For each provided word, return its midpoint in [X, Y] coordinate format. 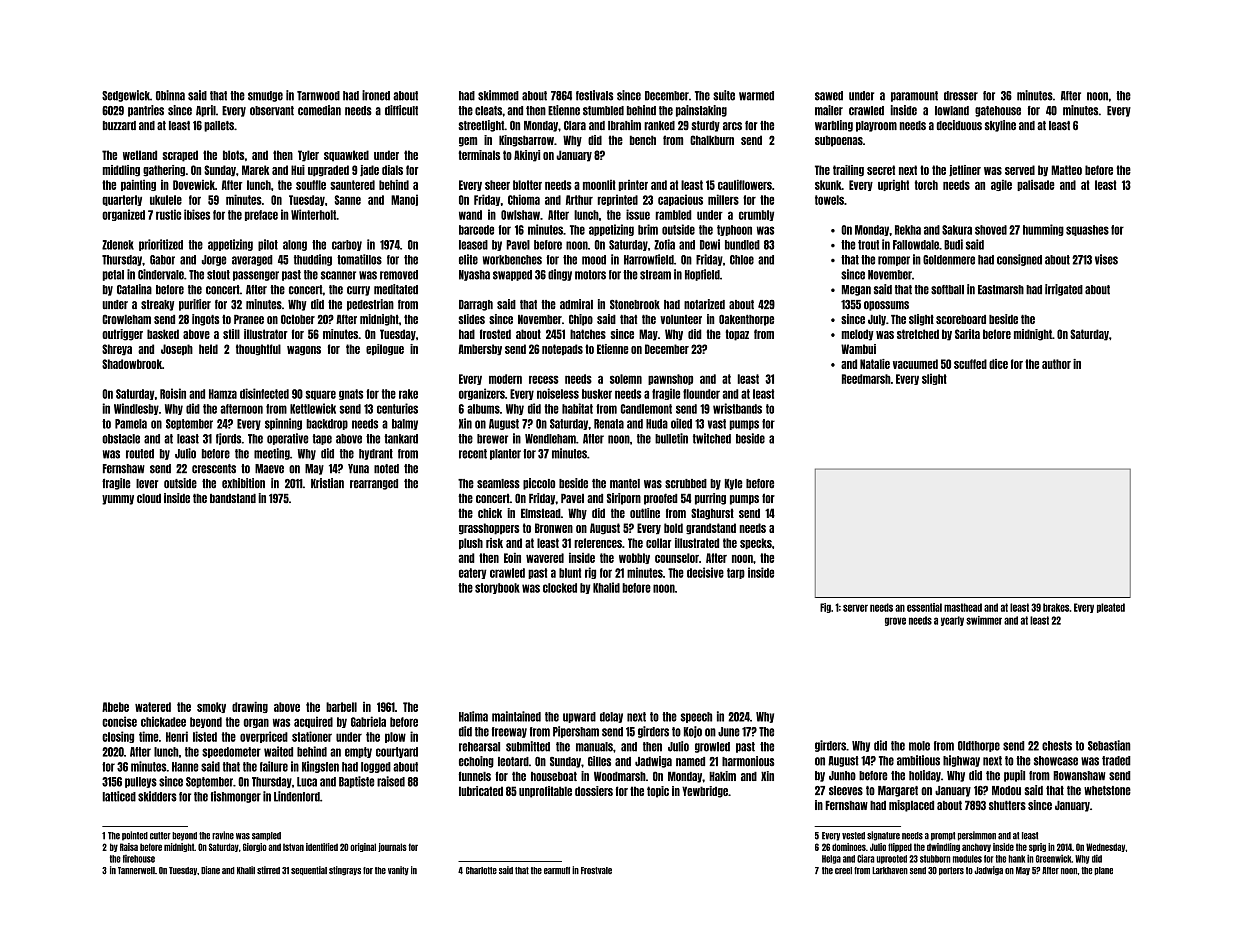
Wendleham [550, 439]
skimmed [498, 95]
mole [919, 746]
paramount [914, 96]
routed [140, 454]
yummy [118, 500]
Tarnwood [318, 96]
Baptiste [357, 782]
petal [113, 275]
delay [611, 717]
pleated [1111, 608]
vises [1106, 259]
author [1056, 364]
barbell [341, 707]
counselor [677, 558]
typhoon [734, 230]
